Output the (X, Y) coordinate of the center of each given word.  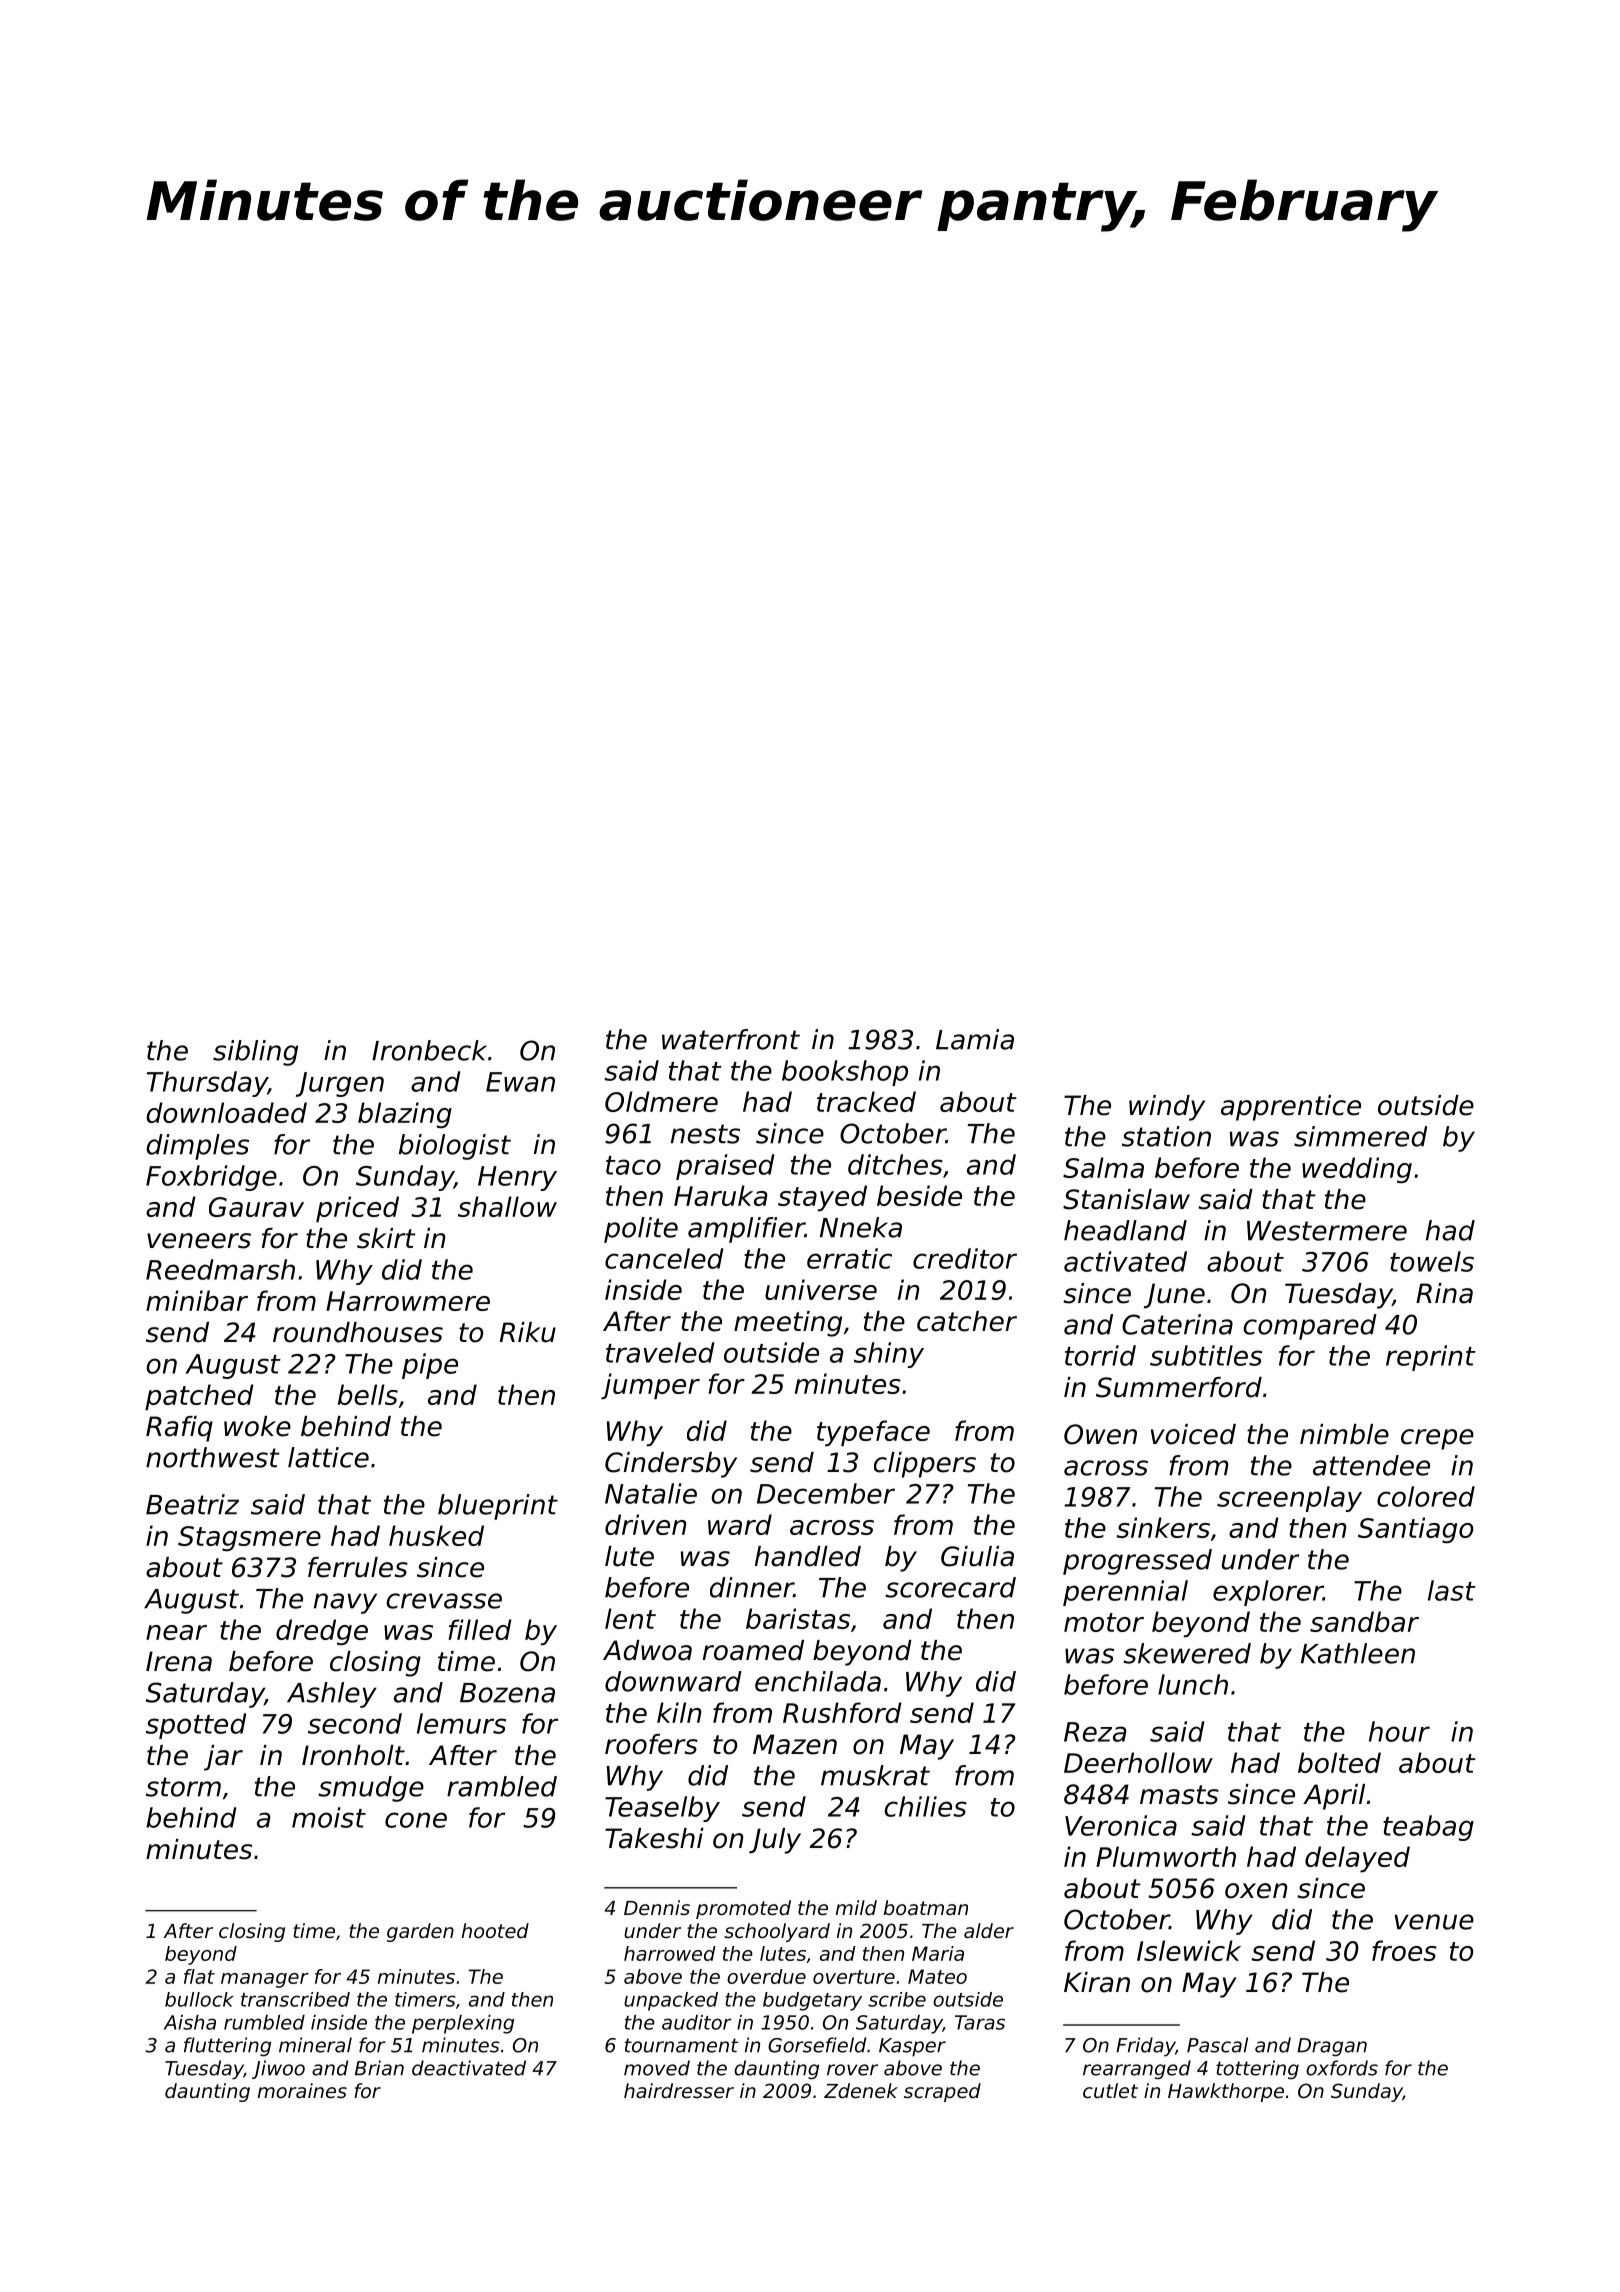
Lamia (975, 1039)
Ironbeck (429, 1050)
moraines (302, 2091)
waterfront (731, 1039)
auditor (697, 2022)
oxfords (1342, 2068)
